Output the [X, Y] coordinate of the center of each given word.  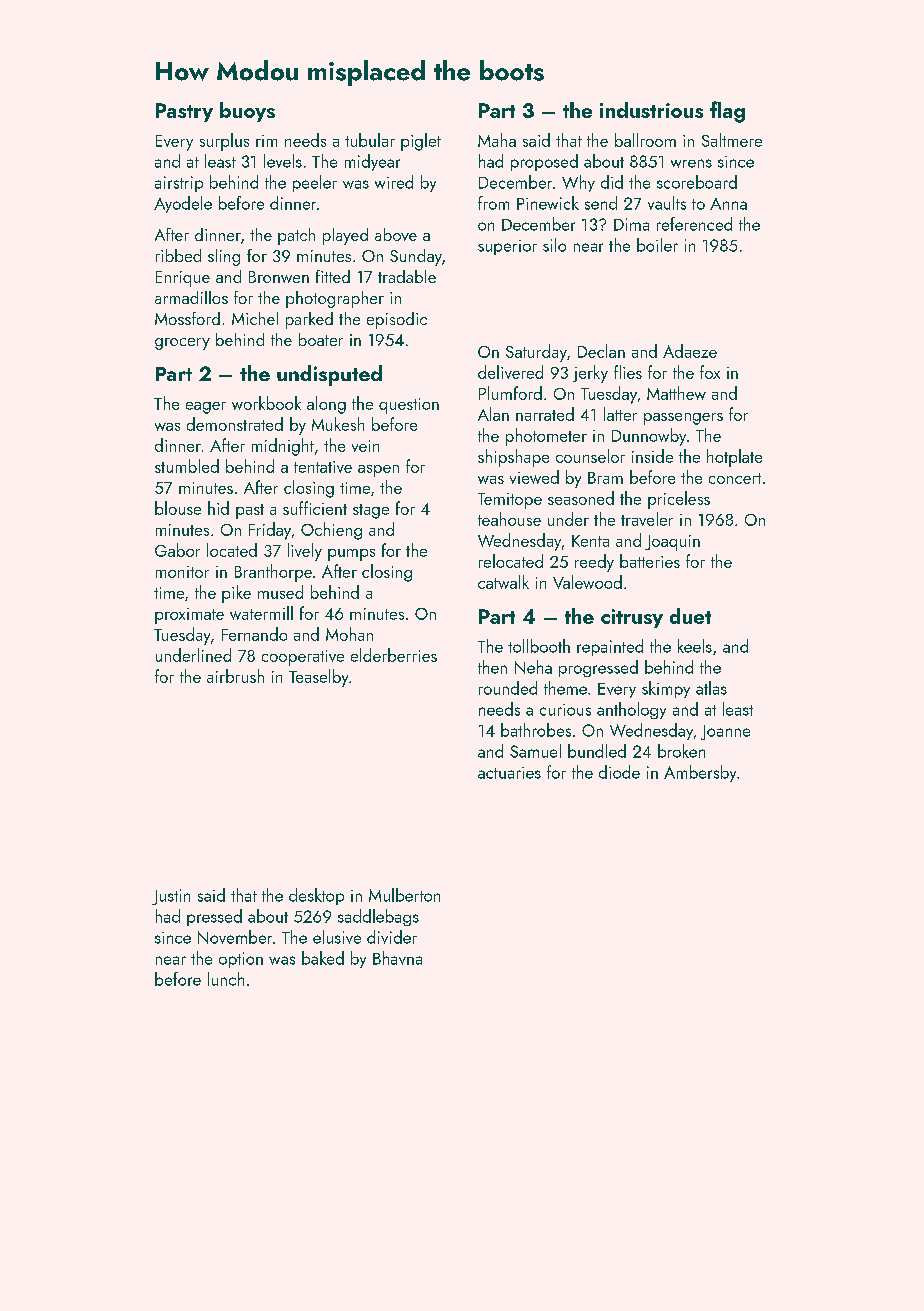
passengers [683, 419]
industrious [651, 110]
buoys [247, 112]
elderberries [394, 655]
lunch [226, 979]
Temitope [510, 501]
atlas [711, 688]
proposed [544, 162]
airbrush [235, 676]
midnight [283, 447]
